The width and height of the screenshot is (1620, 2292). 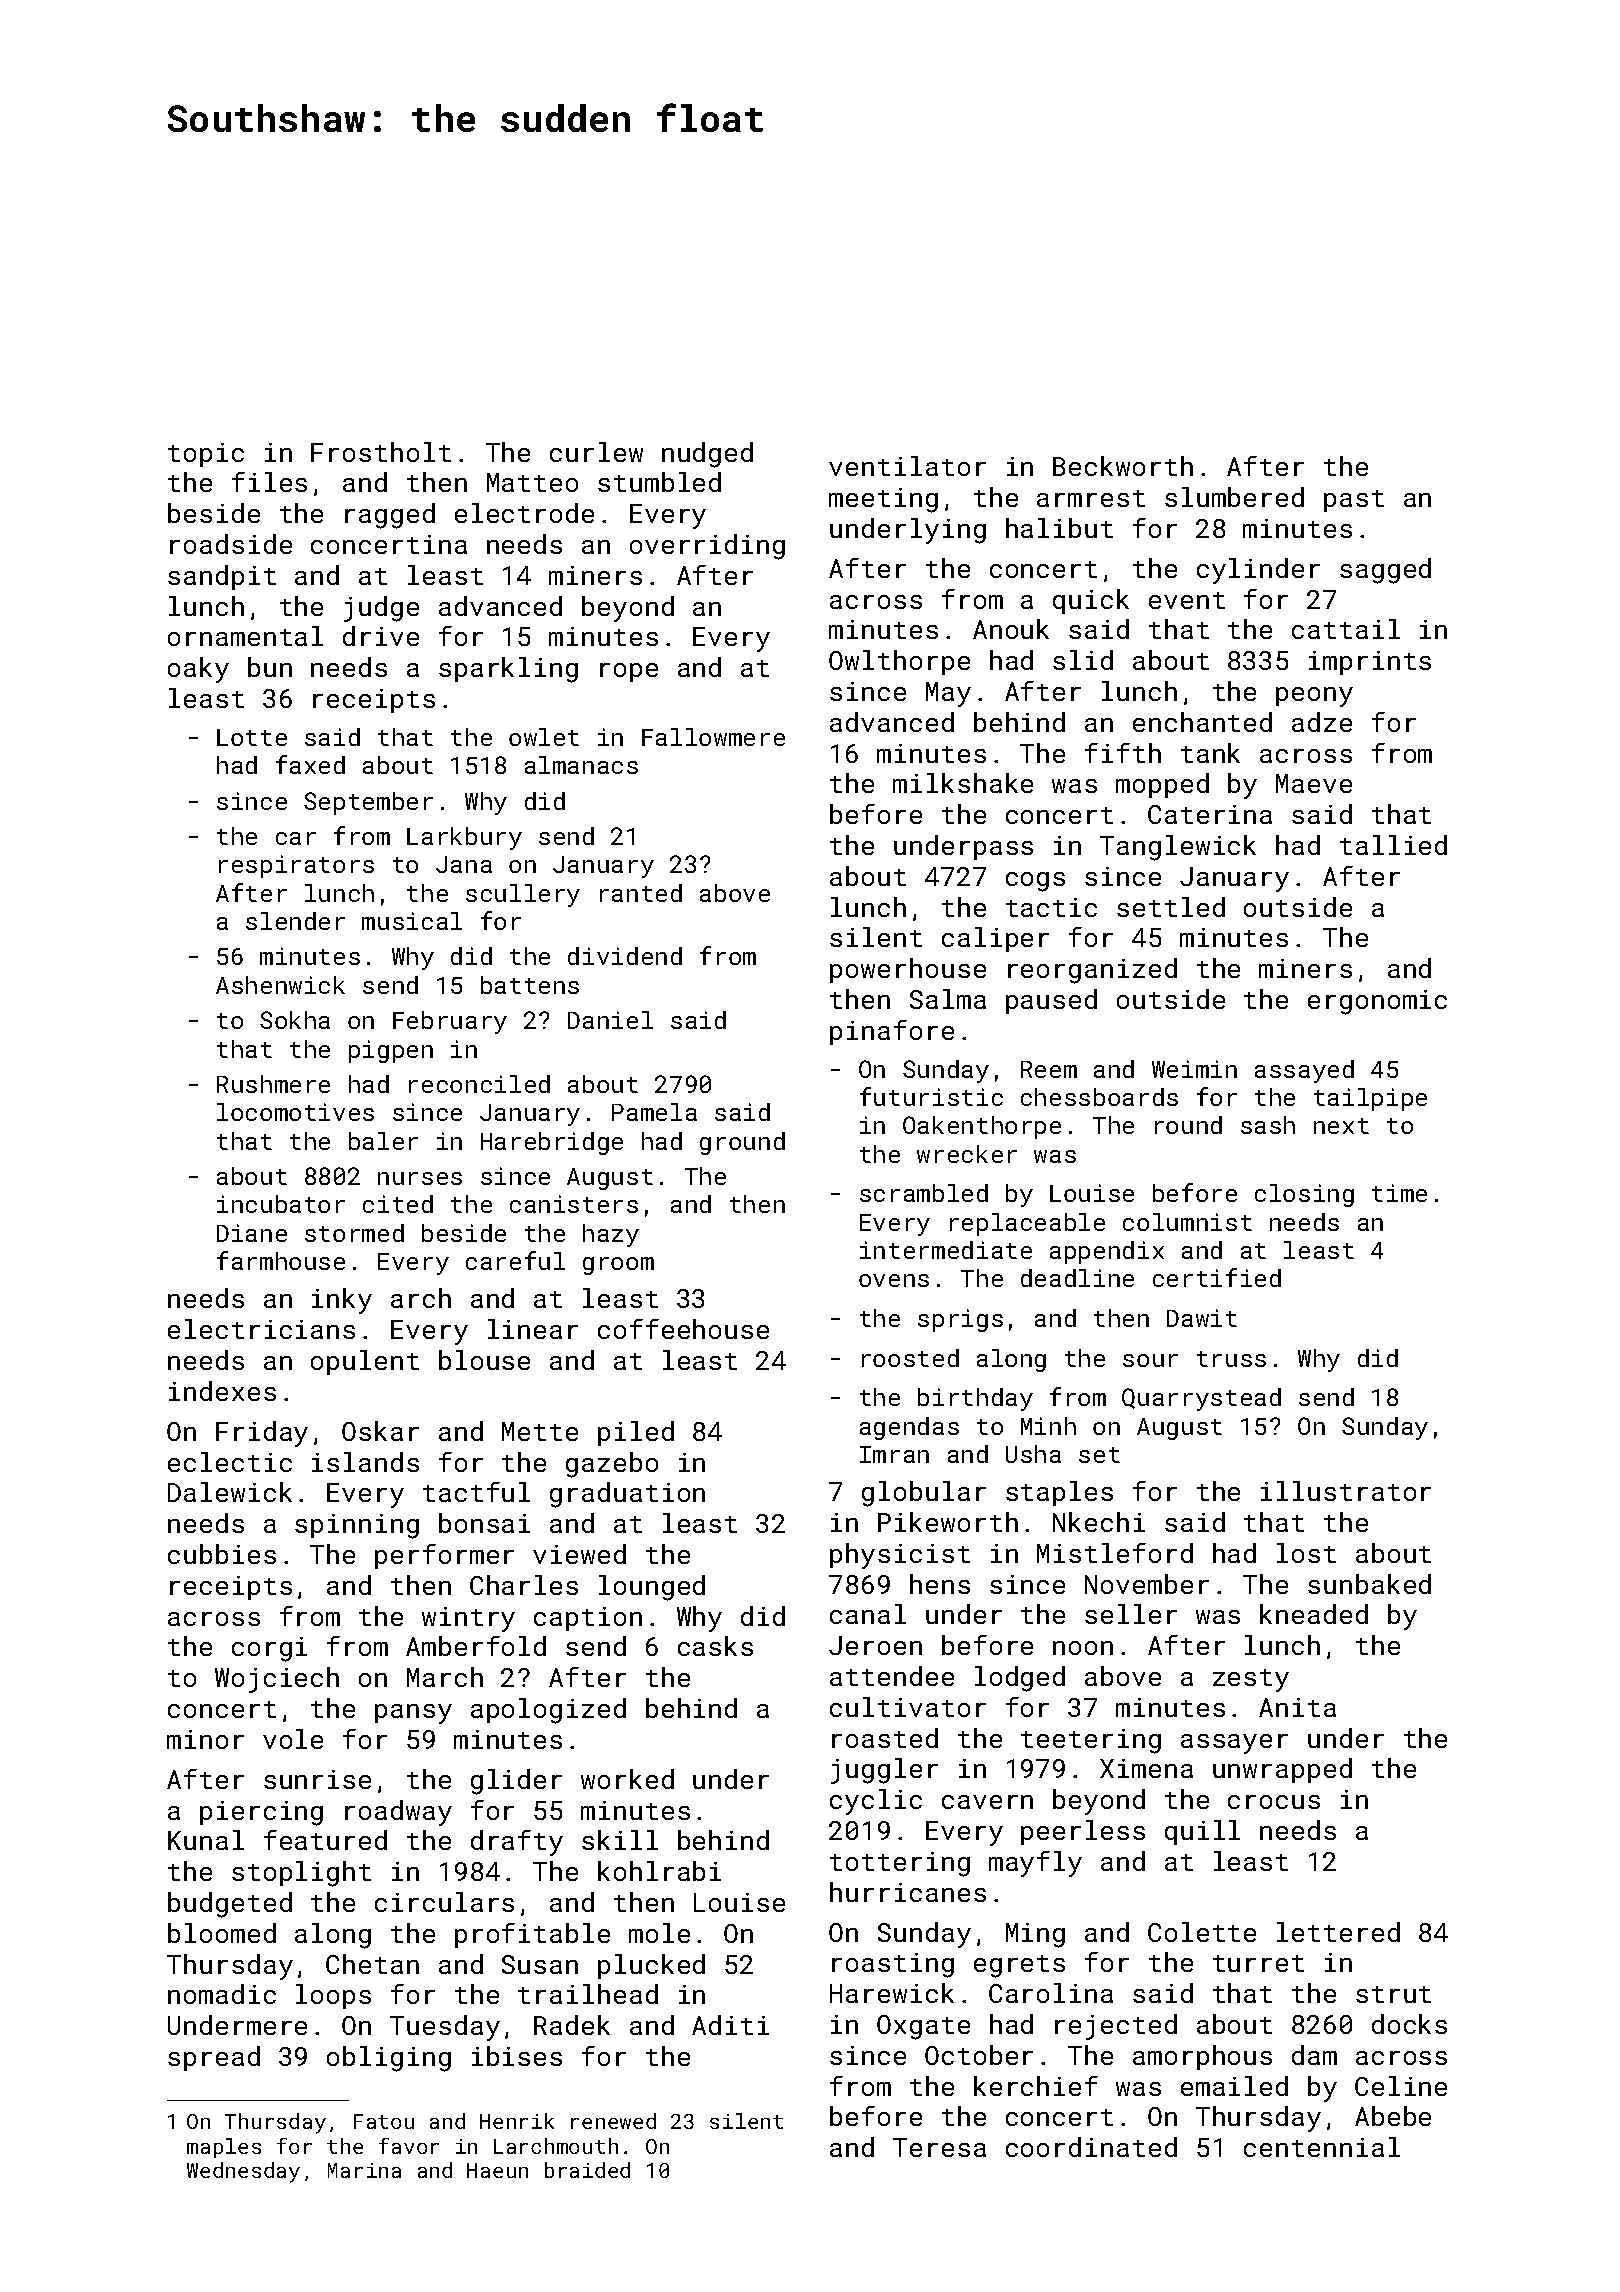 I want to click on Haeun, so click(x=497, y=2170).
